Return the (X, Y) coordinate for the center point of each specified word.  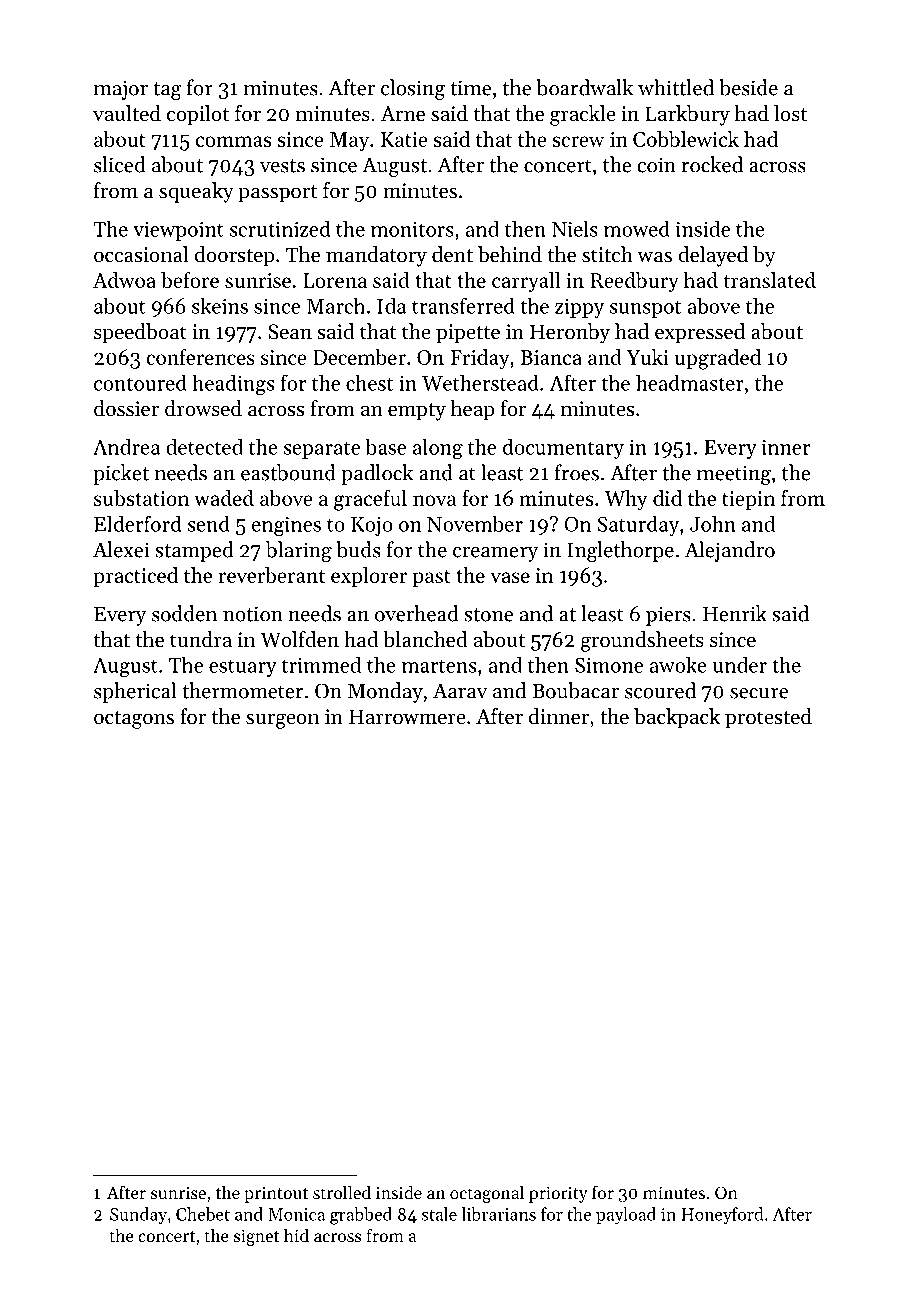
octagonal (487, 1194)
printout (276, 1194)
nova (434, 500)
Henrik (735, 613)
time (470, 88)
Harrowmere (407, 717)
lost (790, 113)
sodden (184, 613)
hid (296, 1235)
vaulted (127, 113)
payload (626, 1216)
